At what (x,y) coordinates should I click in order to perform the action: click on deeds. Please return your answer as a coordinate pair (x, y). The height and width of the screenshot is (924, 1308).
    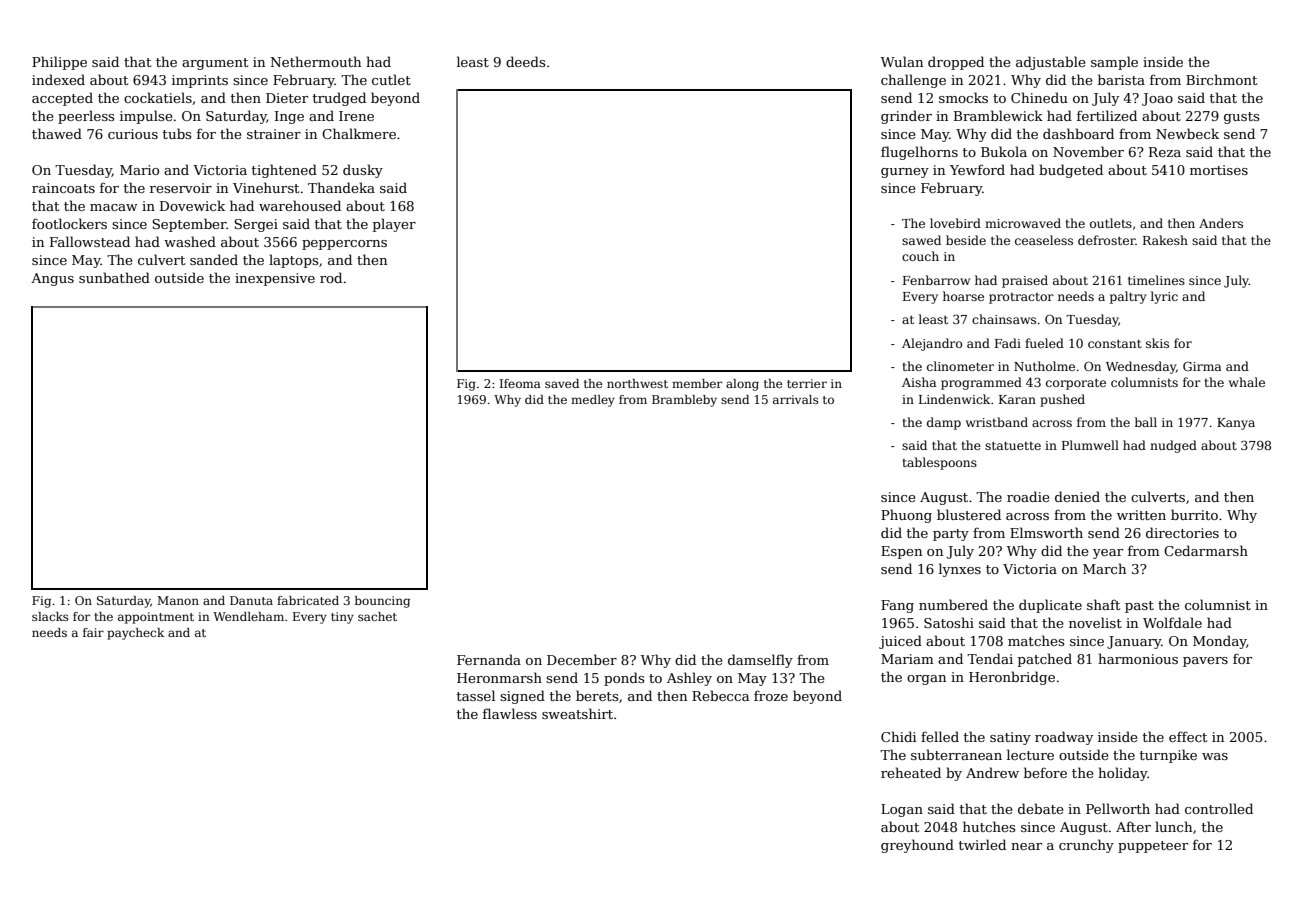
    Looking at the image, I should click on (525, 61).
